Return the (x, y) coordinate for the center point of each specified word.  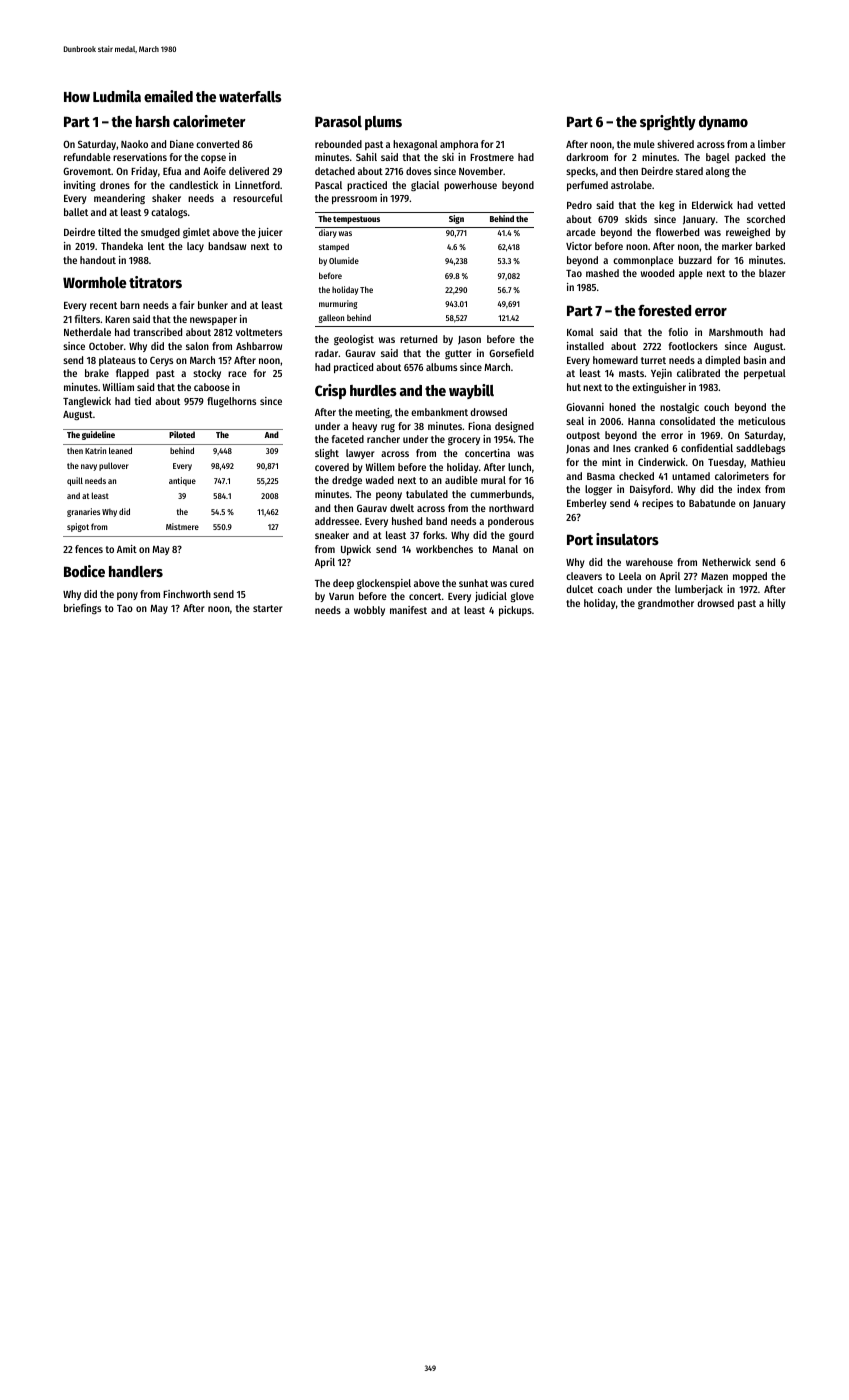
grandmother (666, 604)
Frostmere (492, 157)
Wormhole (94, 282)
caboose (212, 387)
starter (268, 608)
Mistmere (182, 526)
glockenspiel (384, 584)
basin (755, 360)
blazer (772, 273)
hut (574, 387)
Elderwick (712, 205)
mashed (602, 273)
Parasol (338, 121)
